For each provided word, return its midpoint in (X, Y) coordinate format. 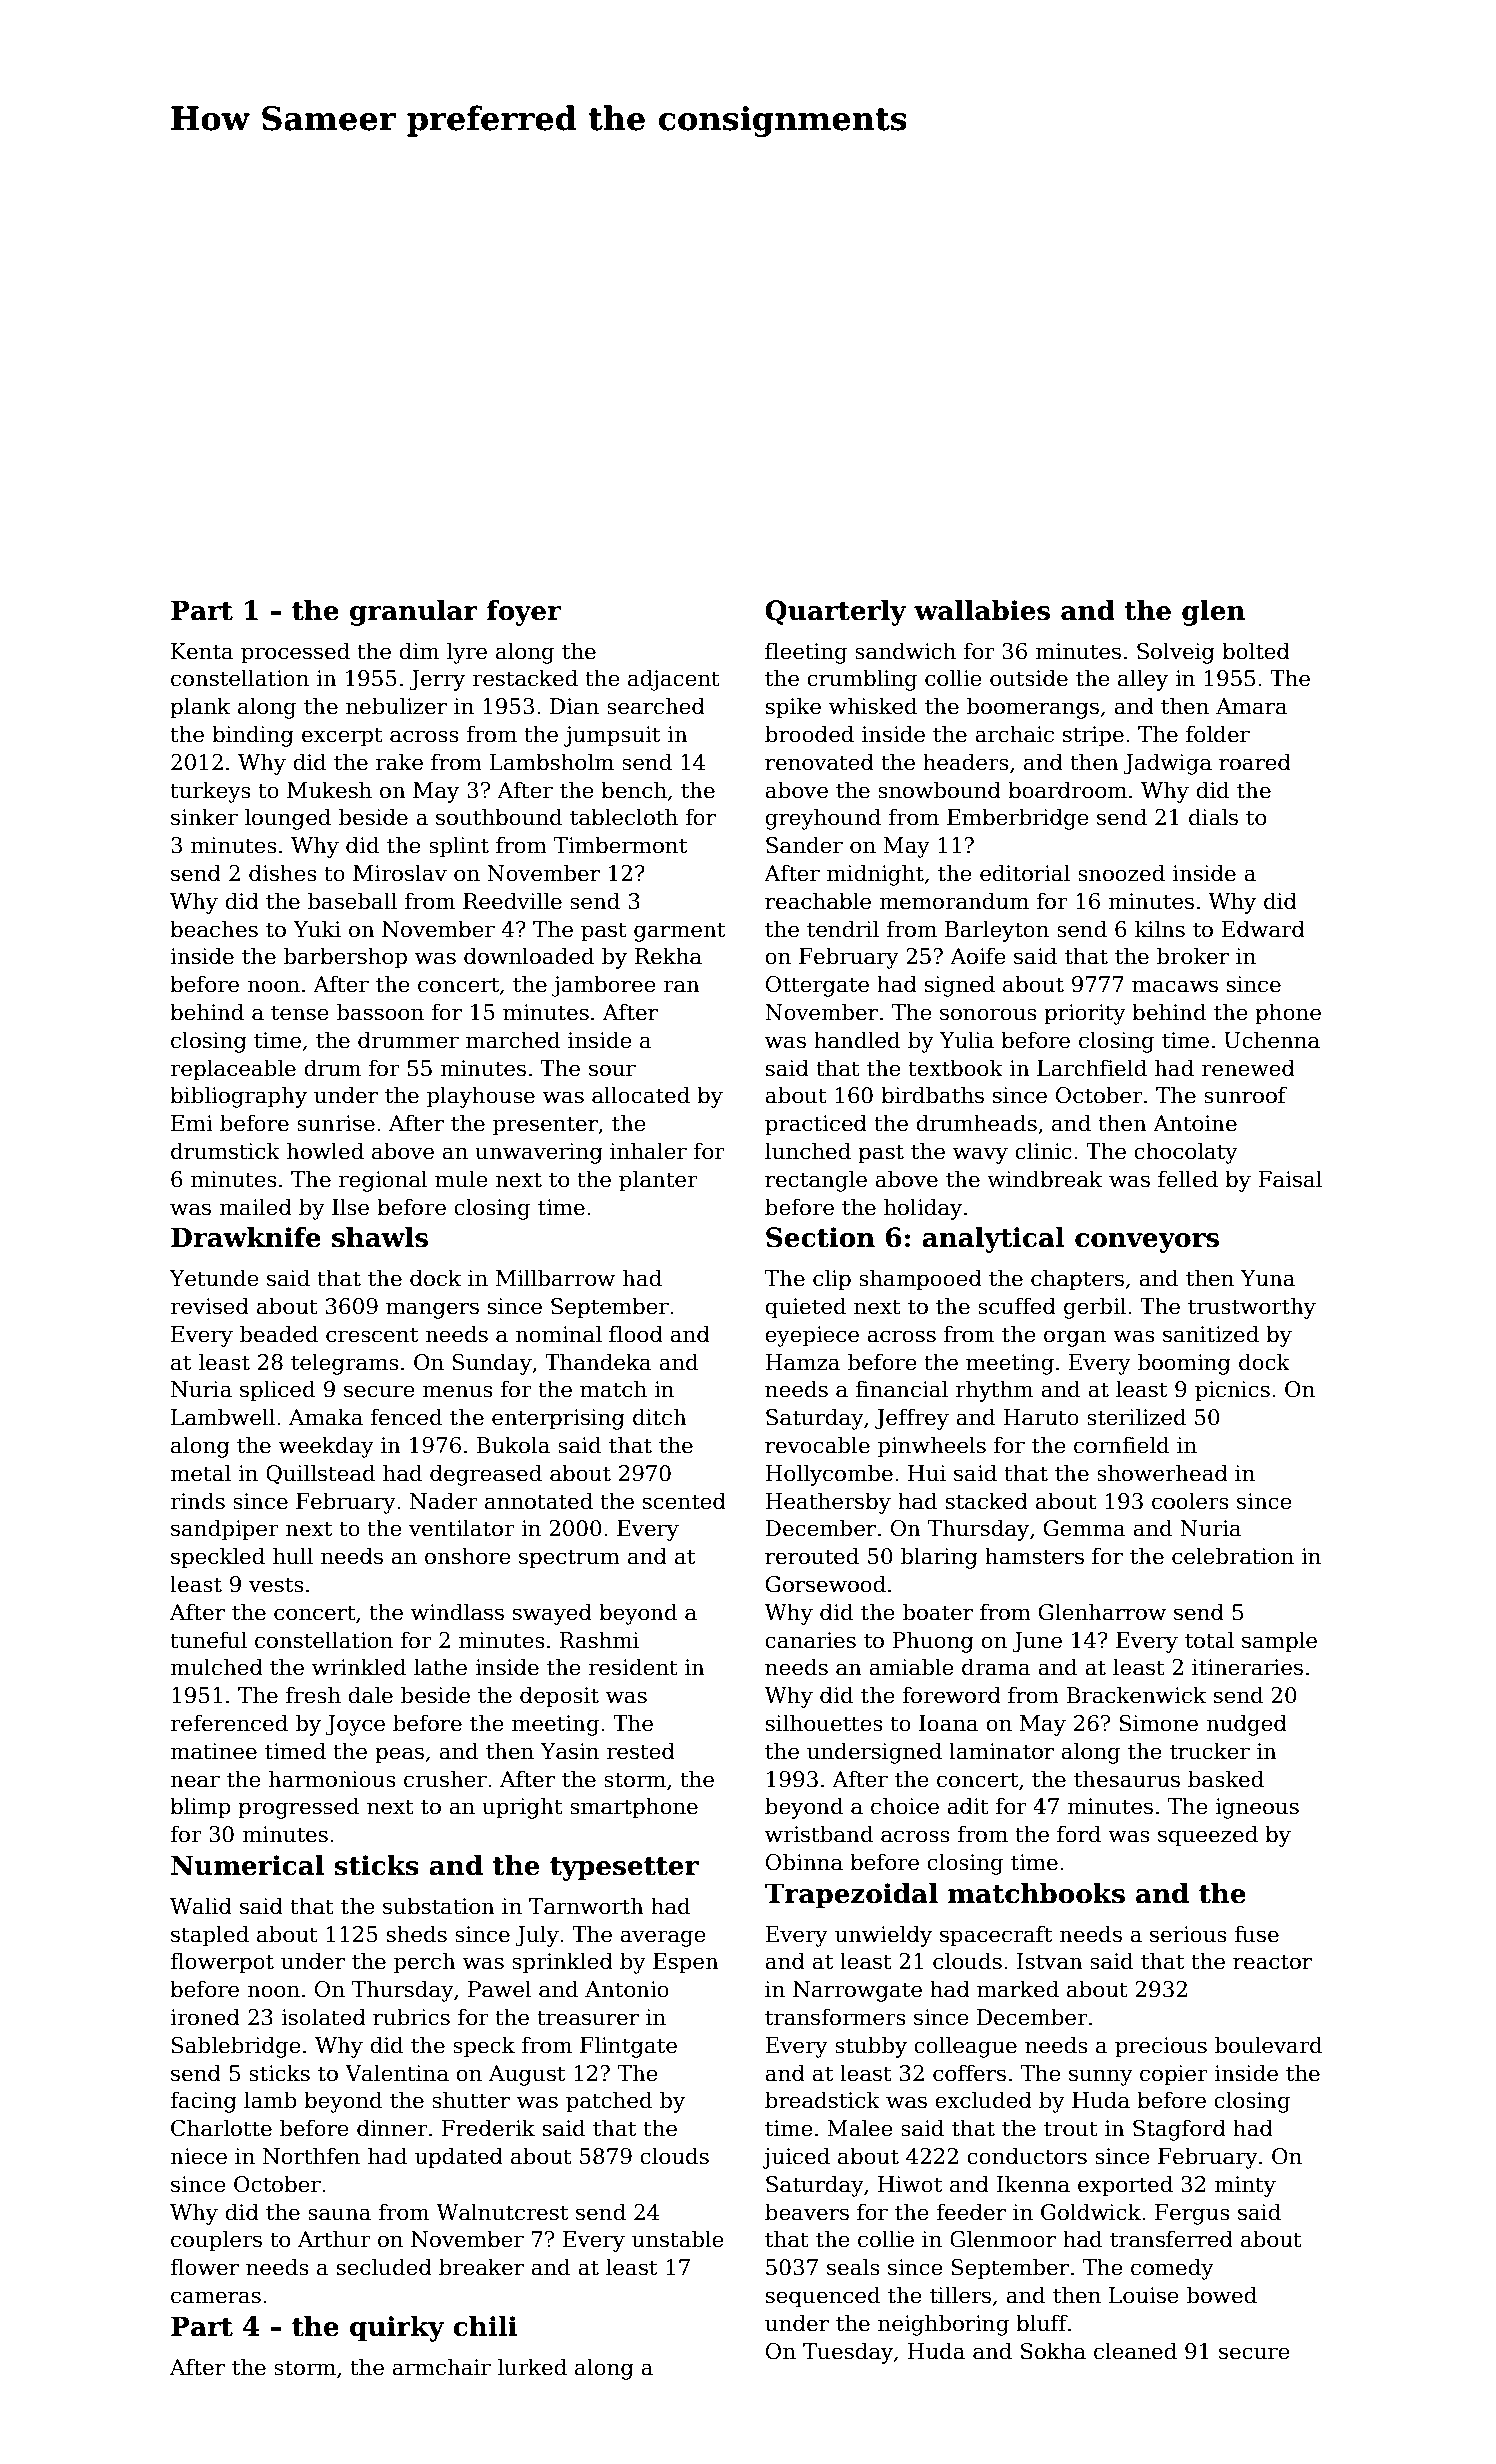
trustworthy (1252, 1308)
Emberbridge (1018, 819)
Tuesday (848, 2353)
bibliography (238, 1097)
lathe (440, 1667)
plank (200, 708)
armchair (441, 2367)
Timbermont (620, 845)
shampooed (920, 1280)
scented (684, 1501)
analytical (993, 1240)
